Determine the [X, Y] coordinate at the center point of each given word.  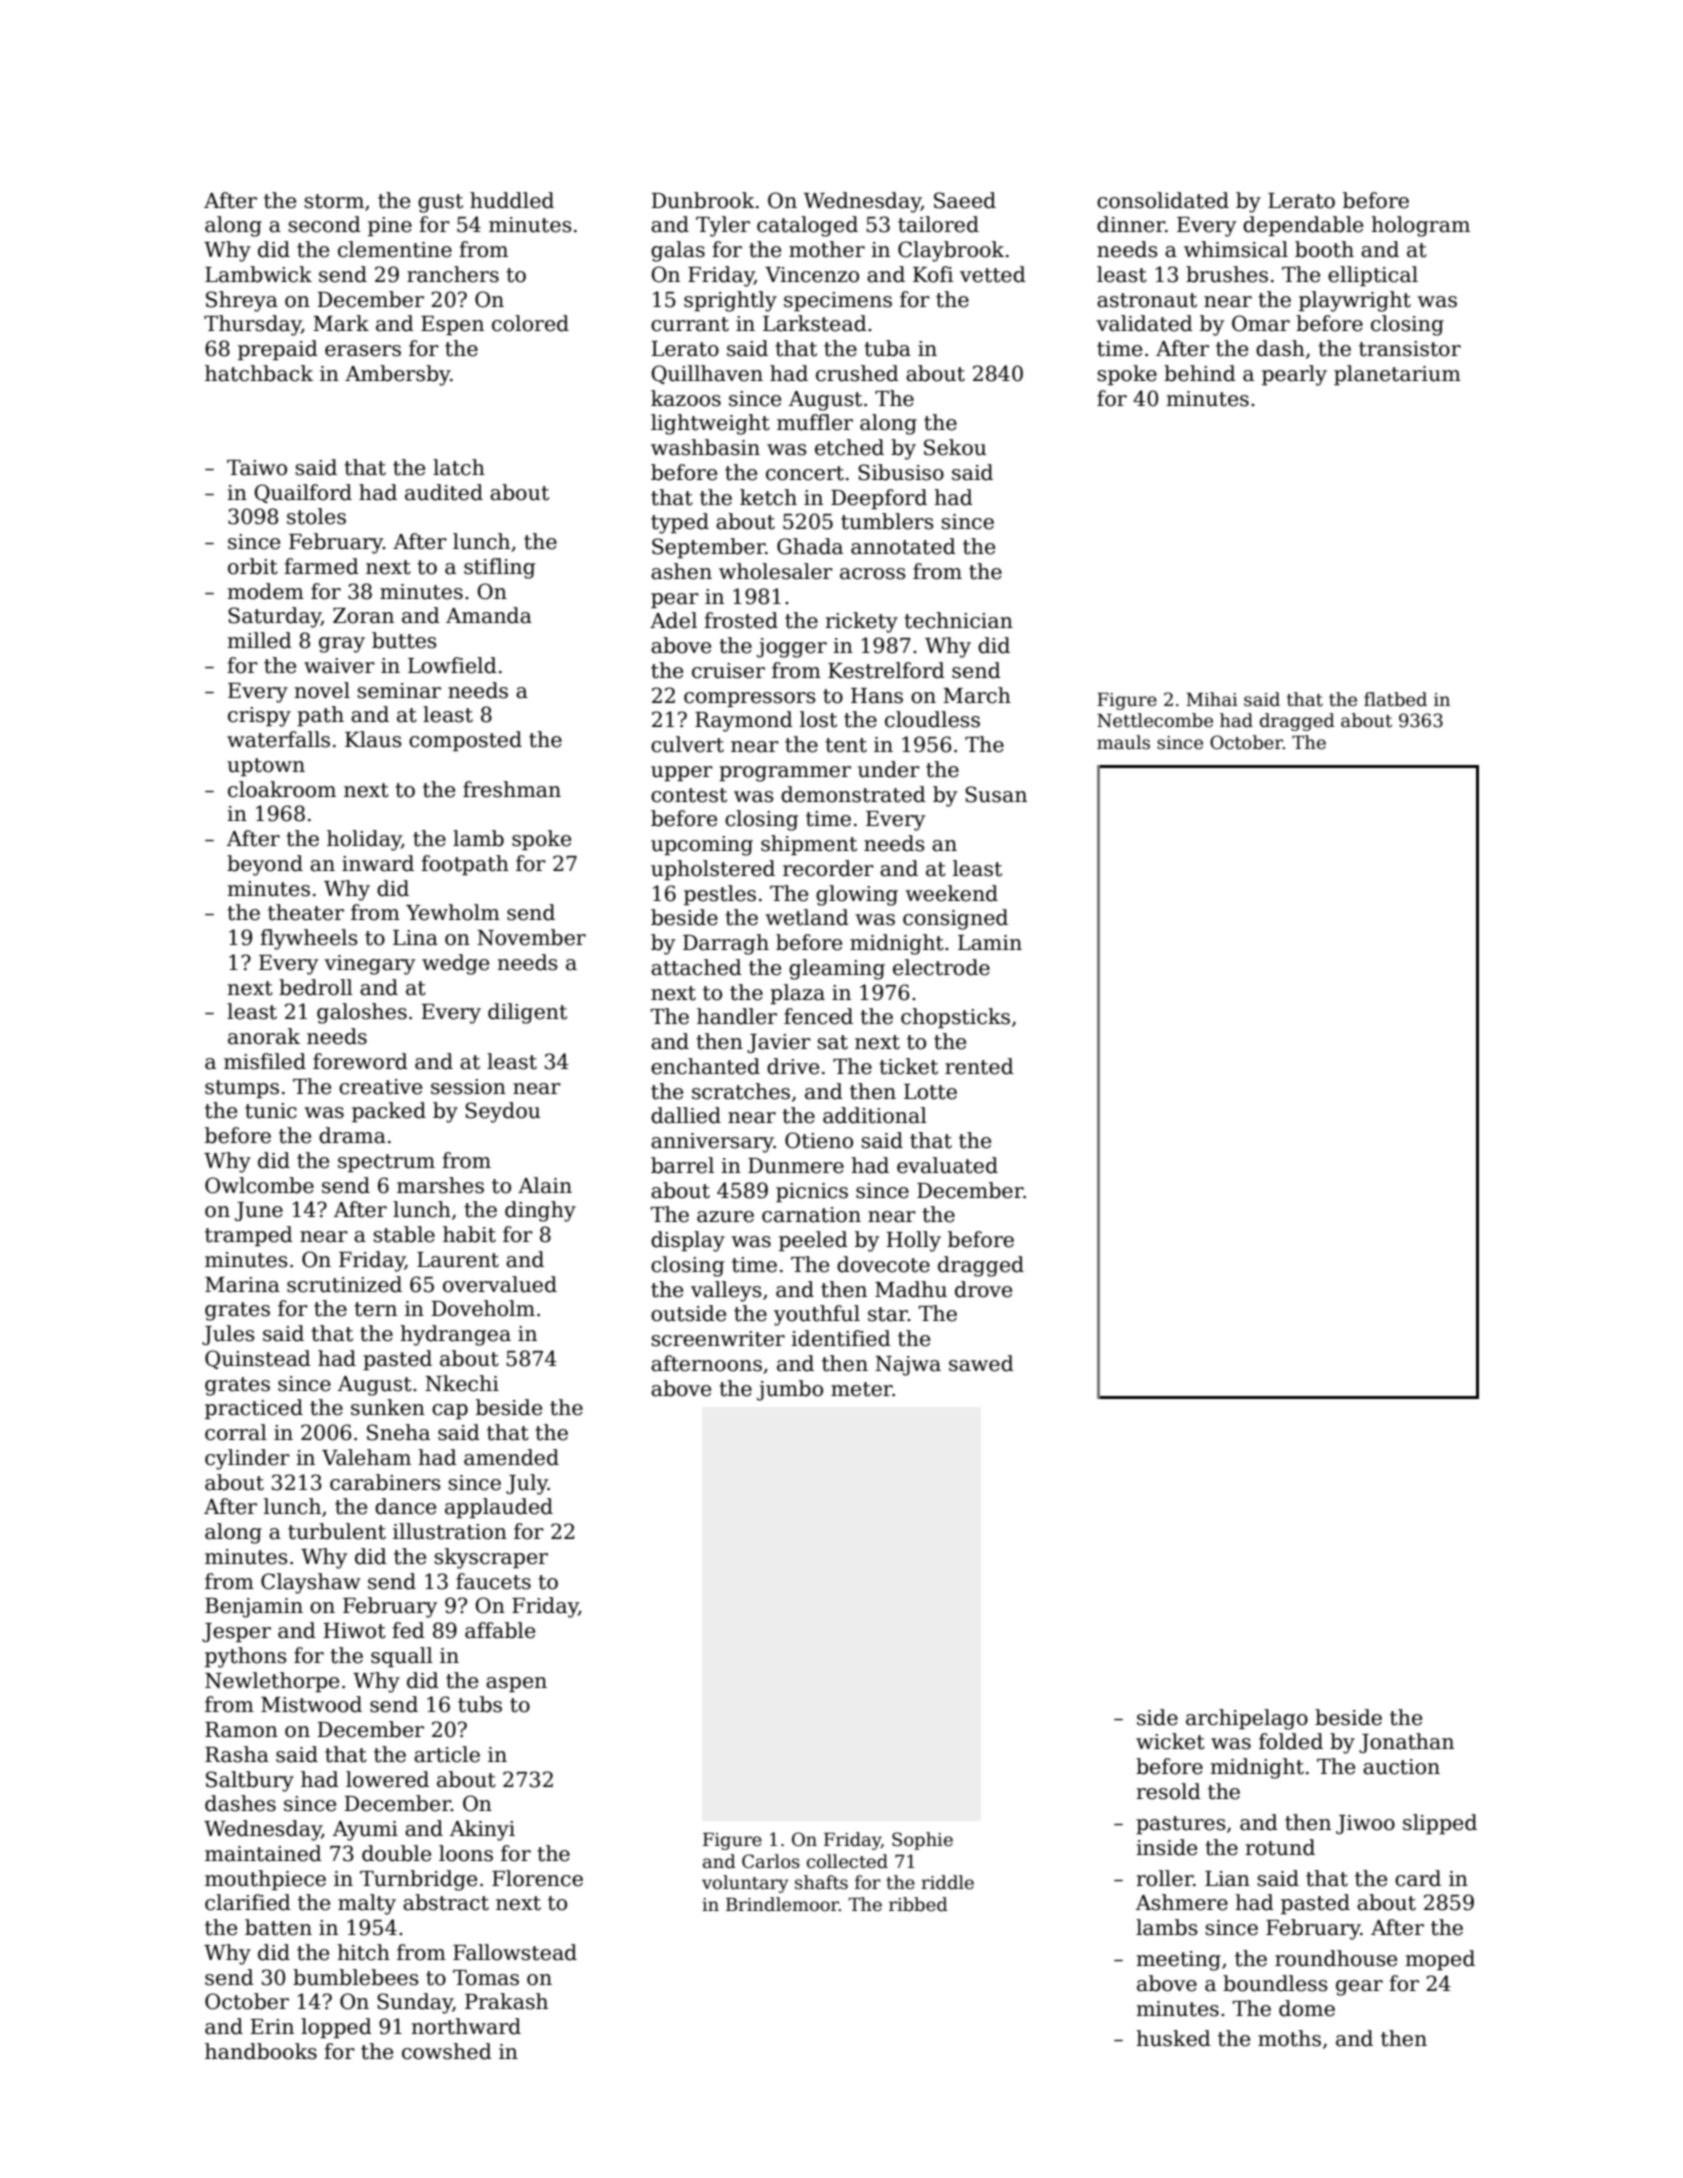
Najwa [908, 1366]
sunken [388, 1407]
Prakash [506, 2001]
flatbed [1395, 699]
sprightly [730, 301]
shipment [809, 845]
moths [1289, 2038]
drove [983, 1289]
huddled [512, 200]
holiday [364, 840]
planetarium [1397, 375]
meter [862, 1389]
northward [466, 2026]
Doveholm [483, 1308]
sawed [981, 1363]
